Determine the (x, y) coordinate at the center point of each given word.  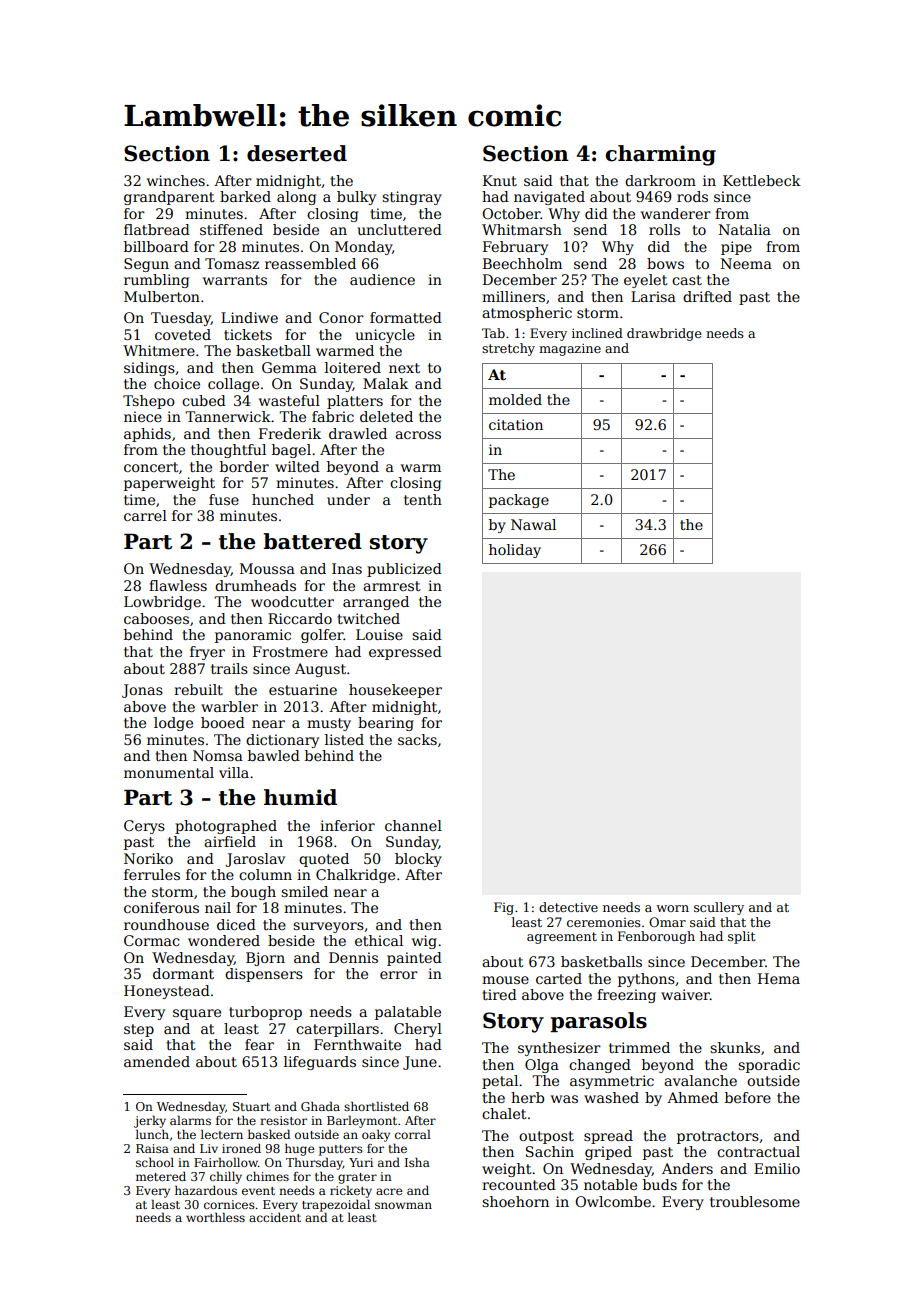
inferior (347, 825)
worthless (215, 1217)
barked (245, 196)
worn (672, 908)
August (320, 670)
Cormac (151, 940)
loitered (353, 367)
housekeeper (395, 691)
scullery (719, 908)
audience (382, 279)
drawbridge (664, 334)
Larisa (653, 296)
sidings (149, 369)
